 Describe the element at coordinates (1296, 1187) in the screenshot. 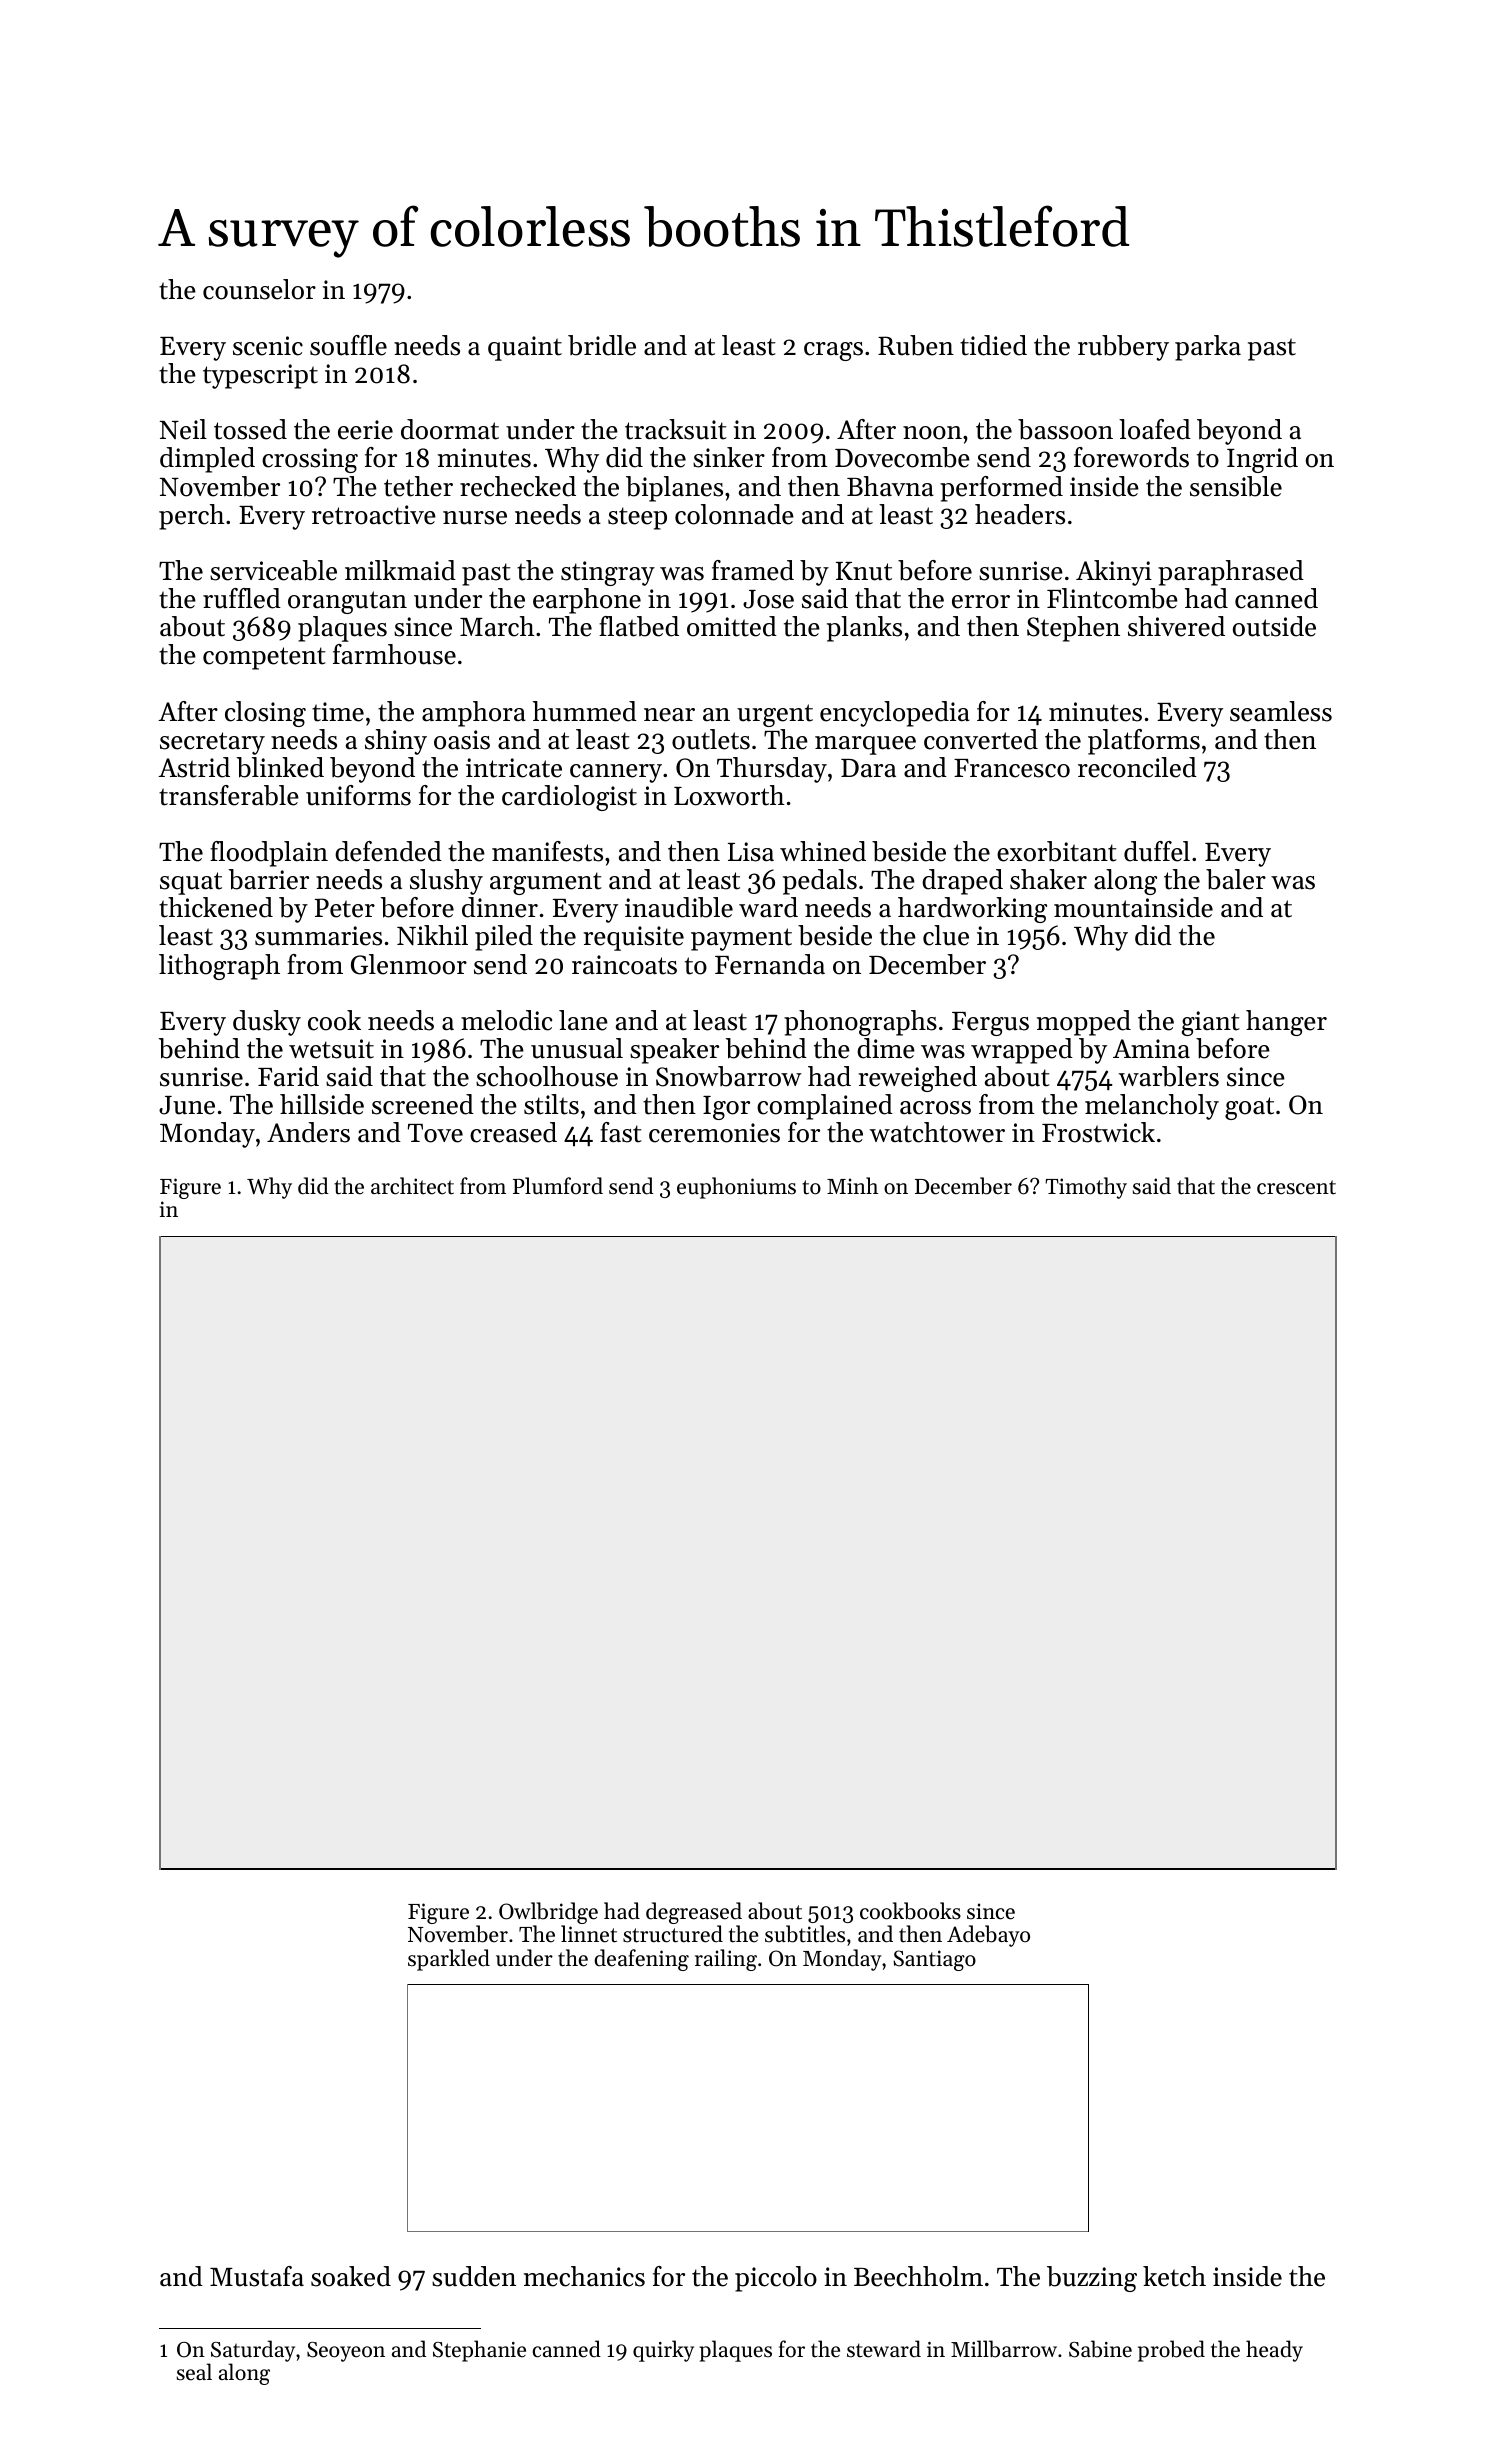

I see `crescent` at that location.
